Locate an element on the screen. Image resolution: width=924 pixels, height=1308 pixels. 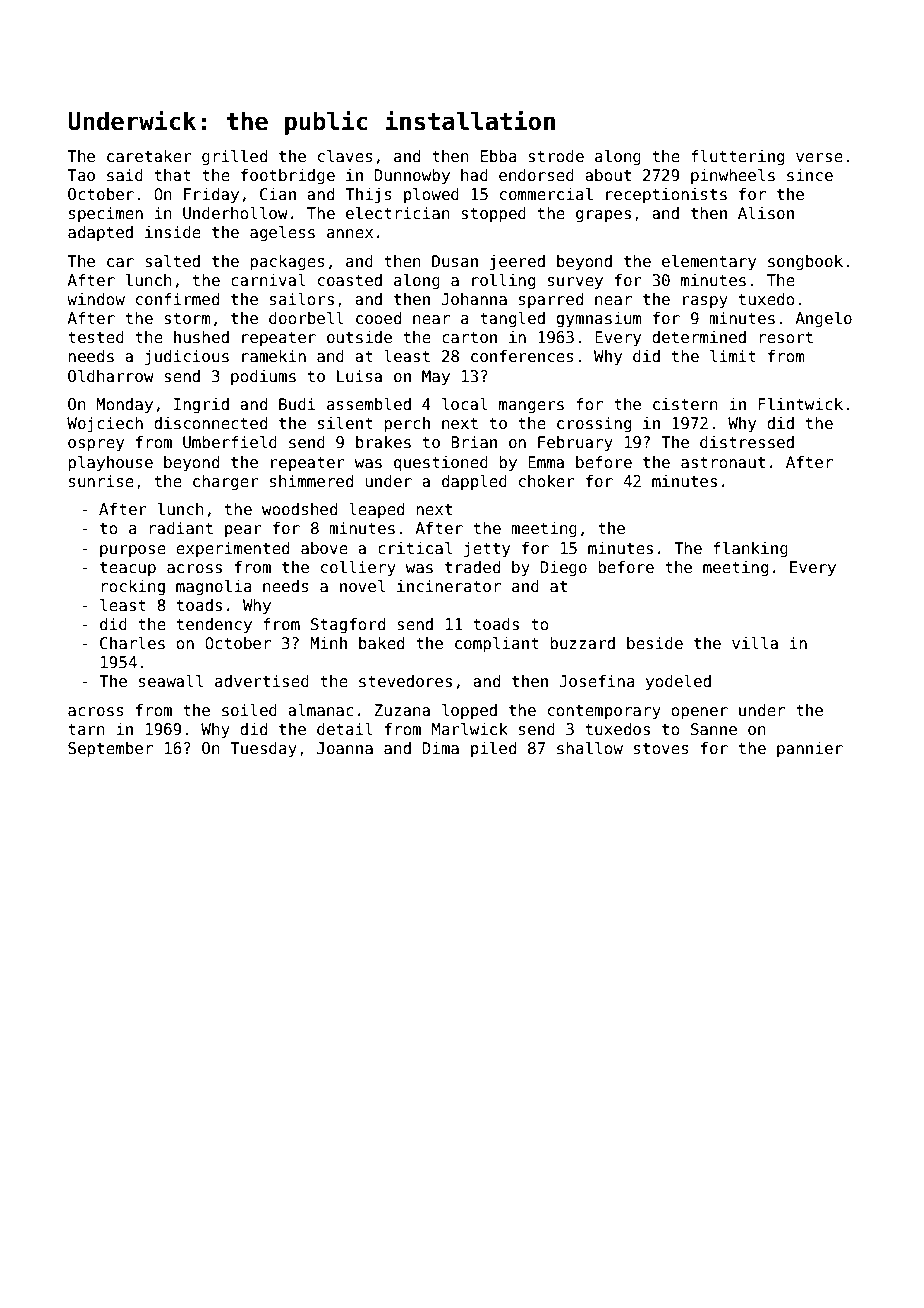
silent is located at coordinates (345, 423).
